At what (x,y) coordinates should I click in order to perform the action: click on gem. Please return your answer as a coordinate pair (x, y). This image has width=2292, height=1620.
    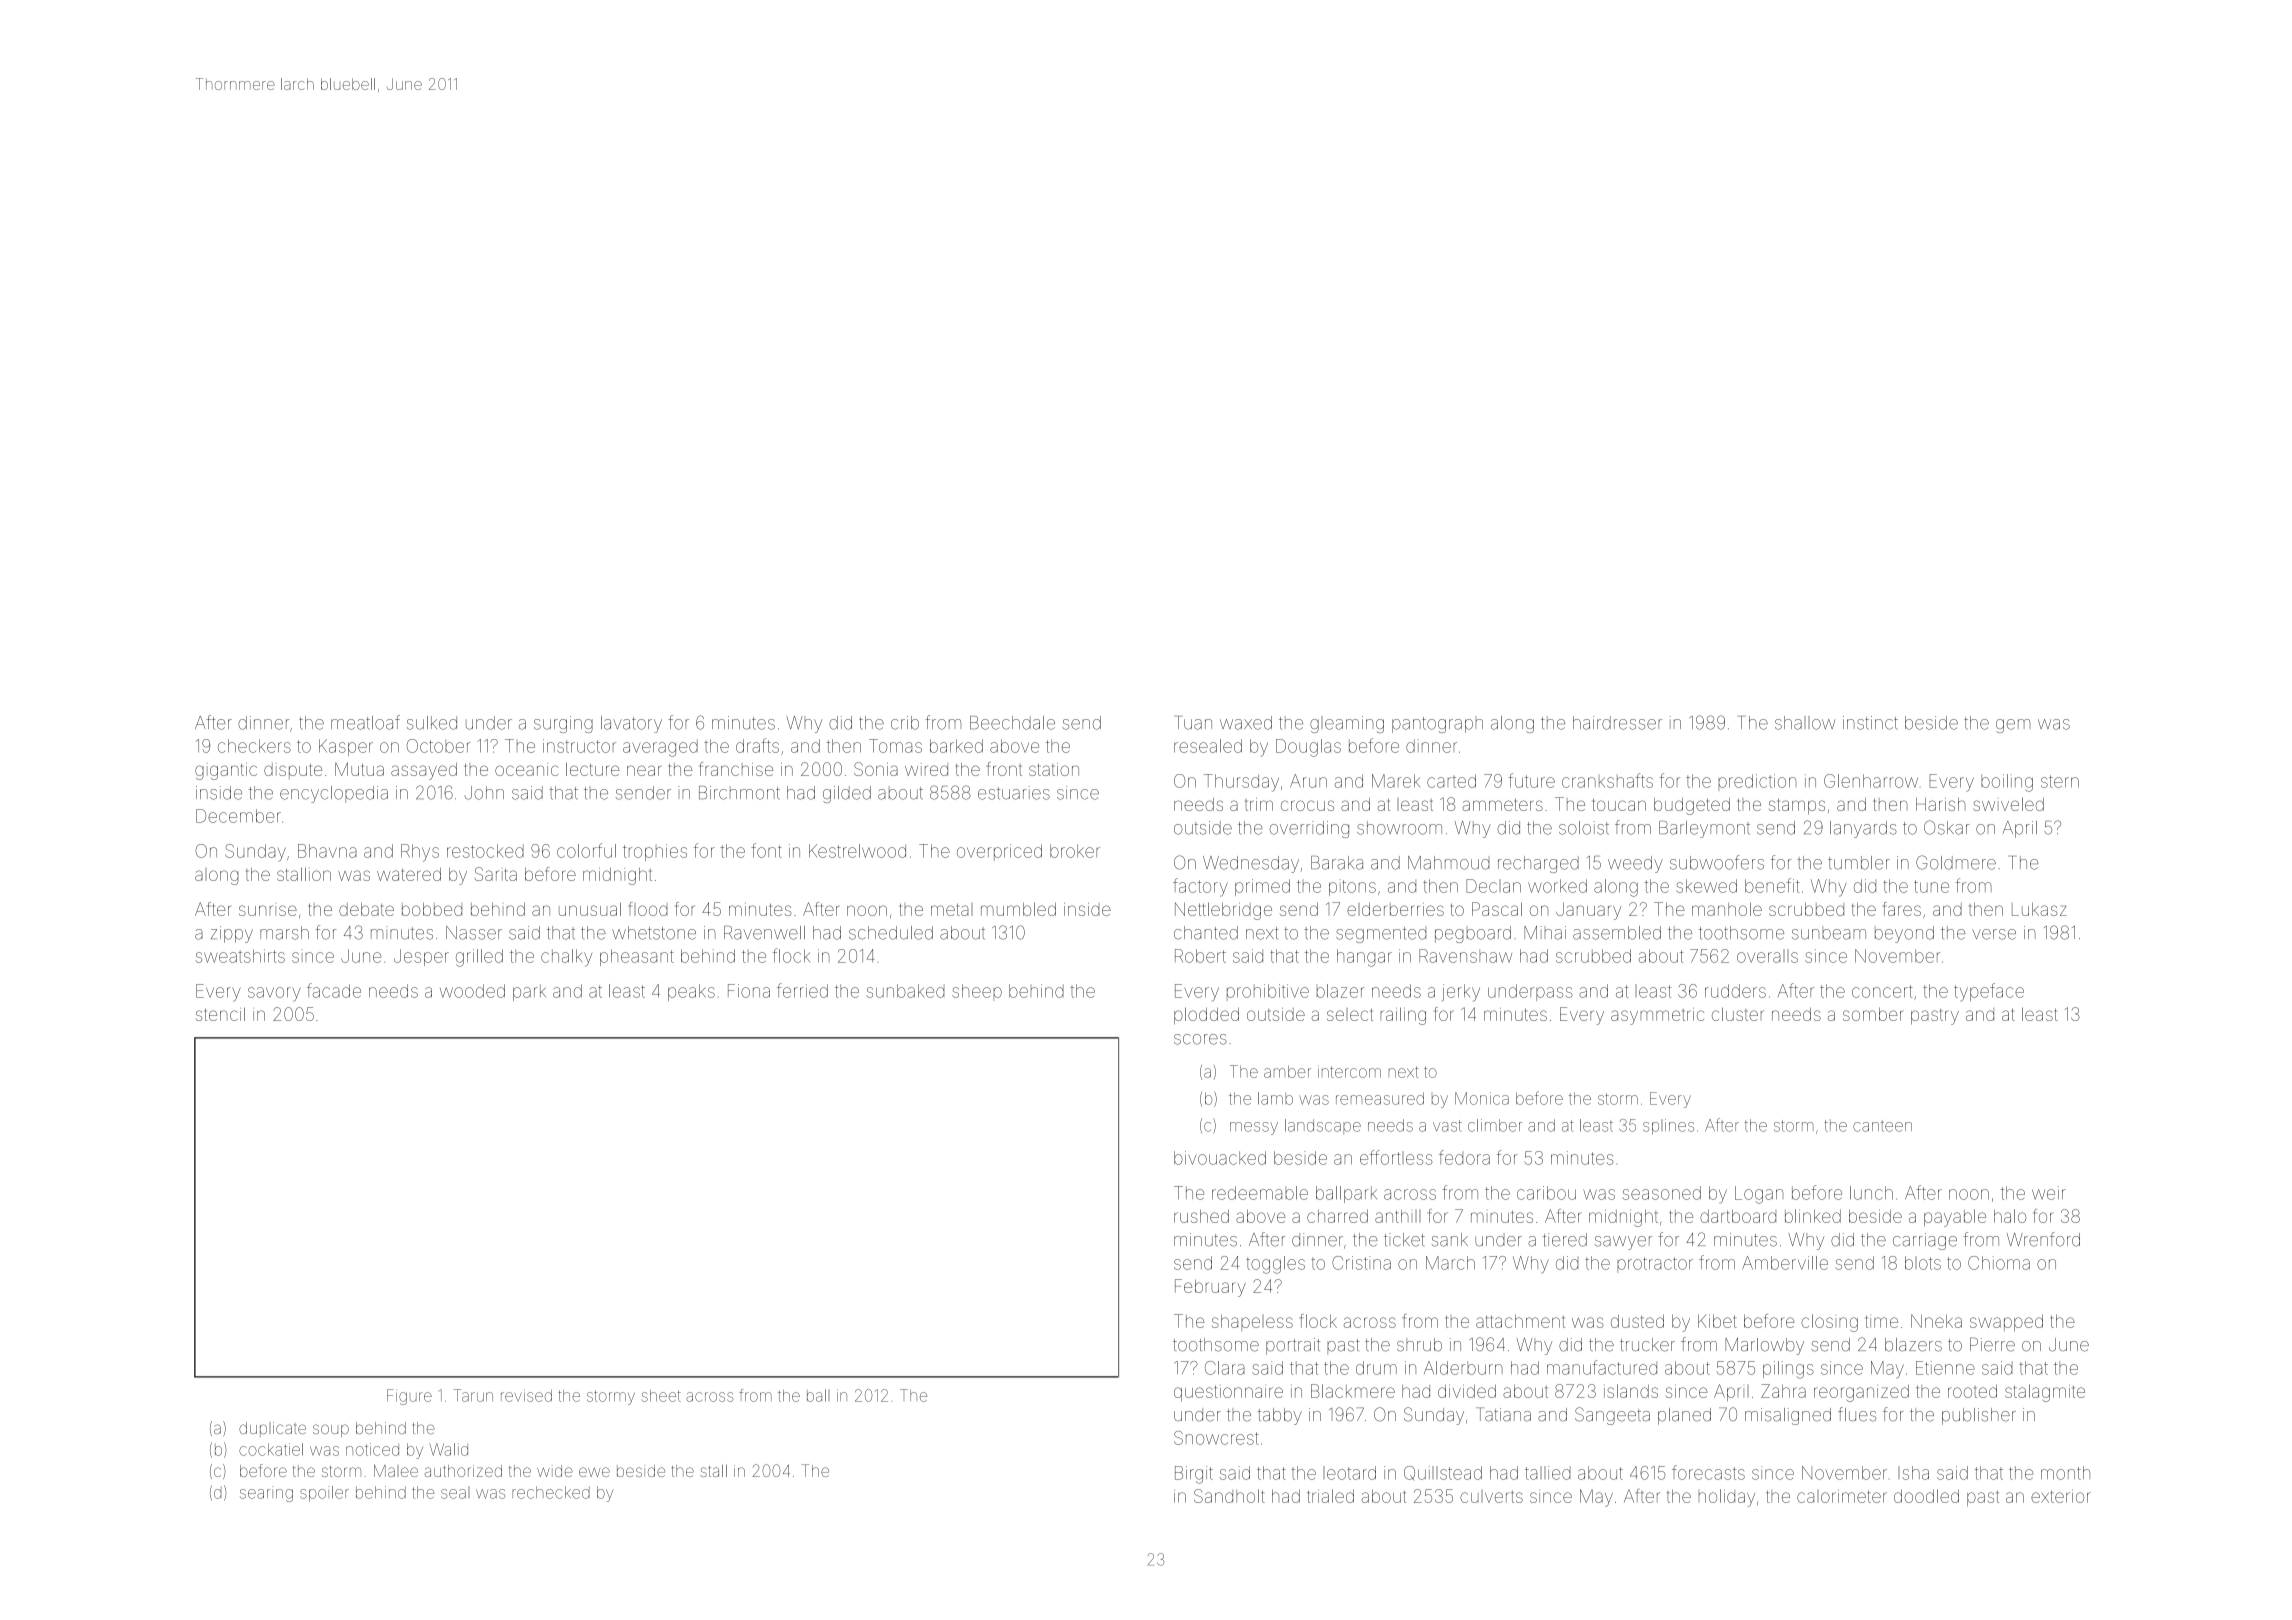
    Looking at the image, I should click on (2013, 726).
